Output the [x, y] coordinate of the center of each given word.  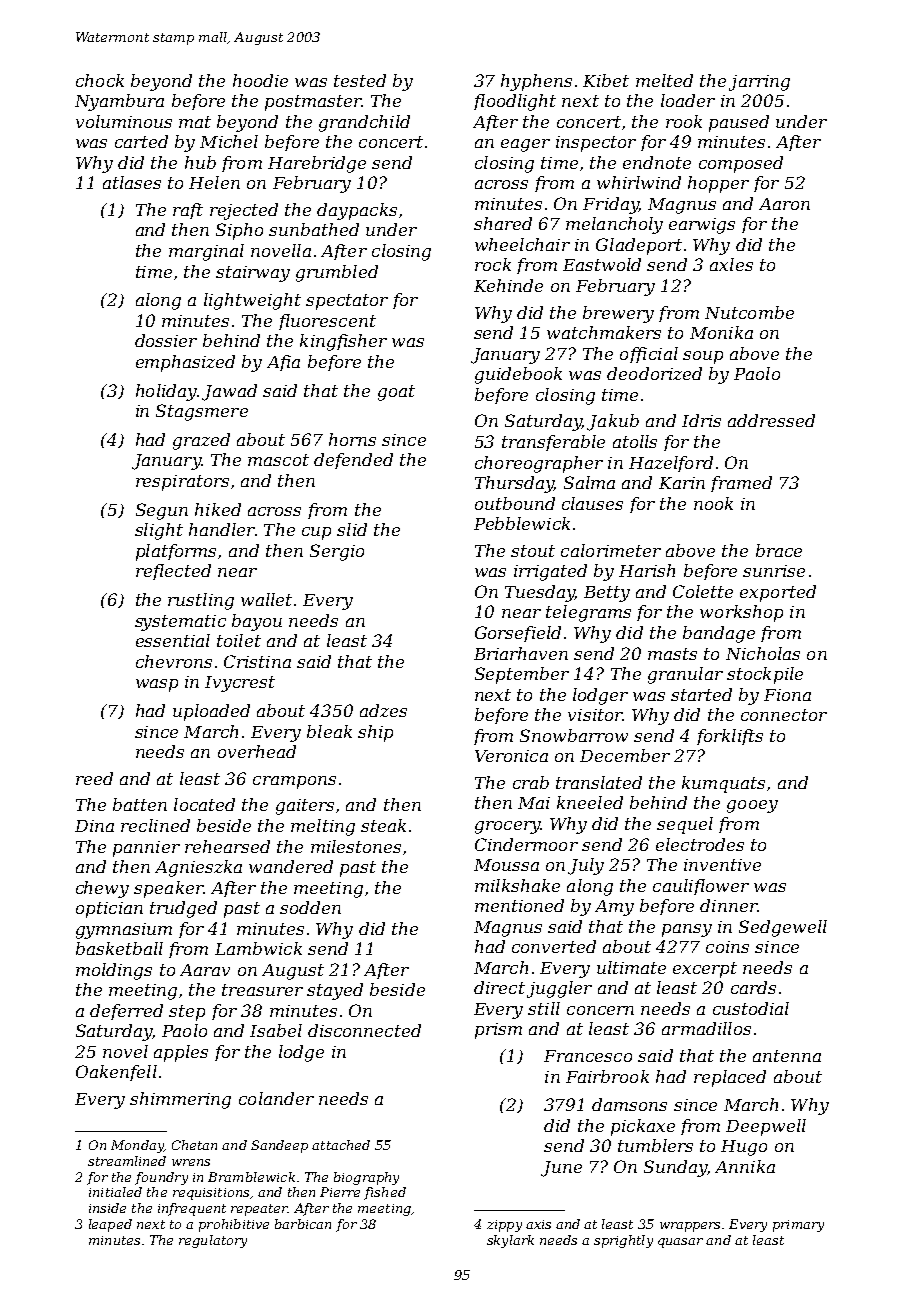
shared [503, 223]
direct [499, 987]
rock [493, 264]
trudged [183, 909]
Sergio [337, 552]
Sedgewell [783, 928]
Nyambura [119, 102]
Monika [721, 332]
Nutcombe [749, 312]
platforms [176, 552]
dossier [166, 340]
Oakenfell [116, 1073]
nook [713, 503]
